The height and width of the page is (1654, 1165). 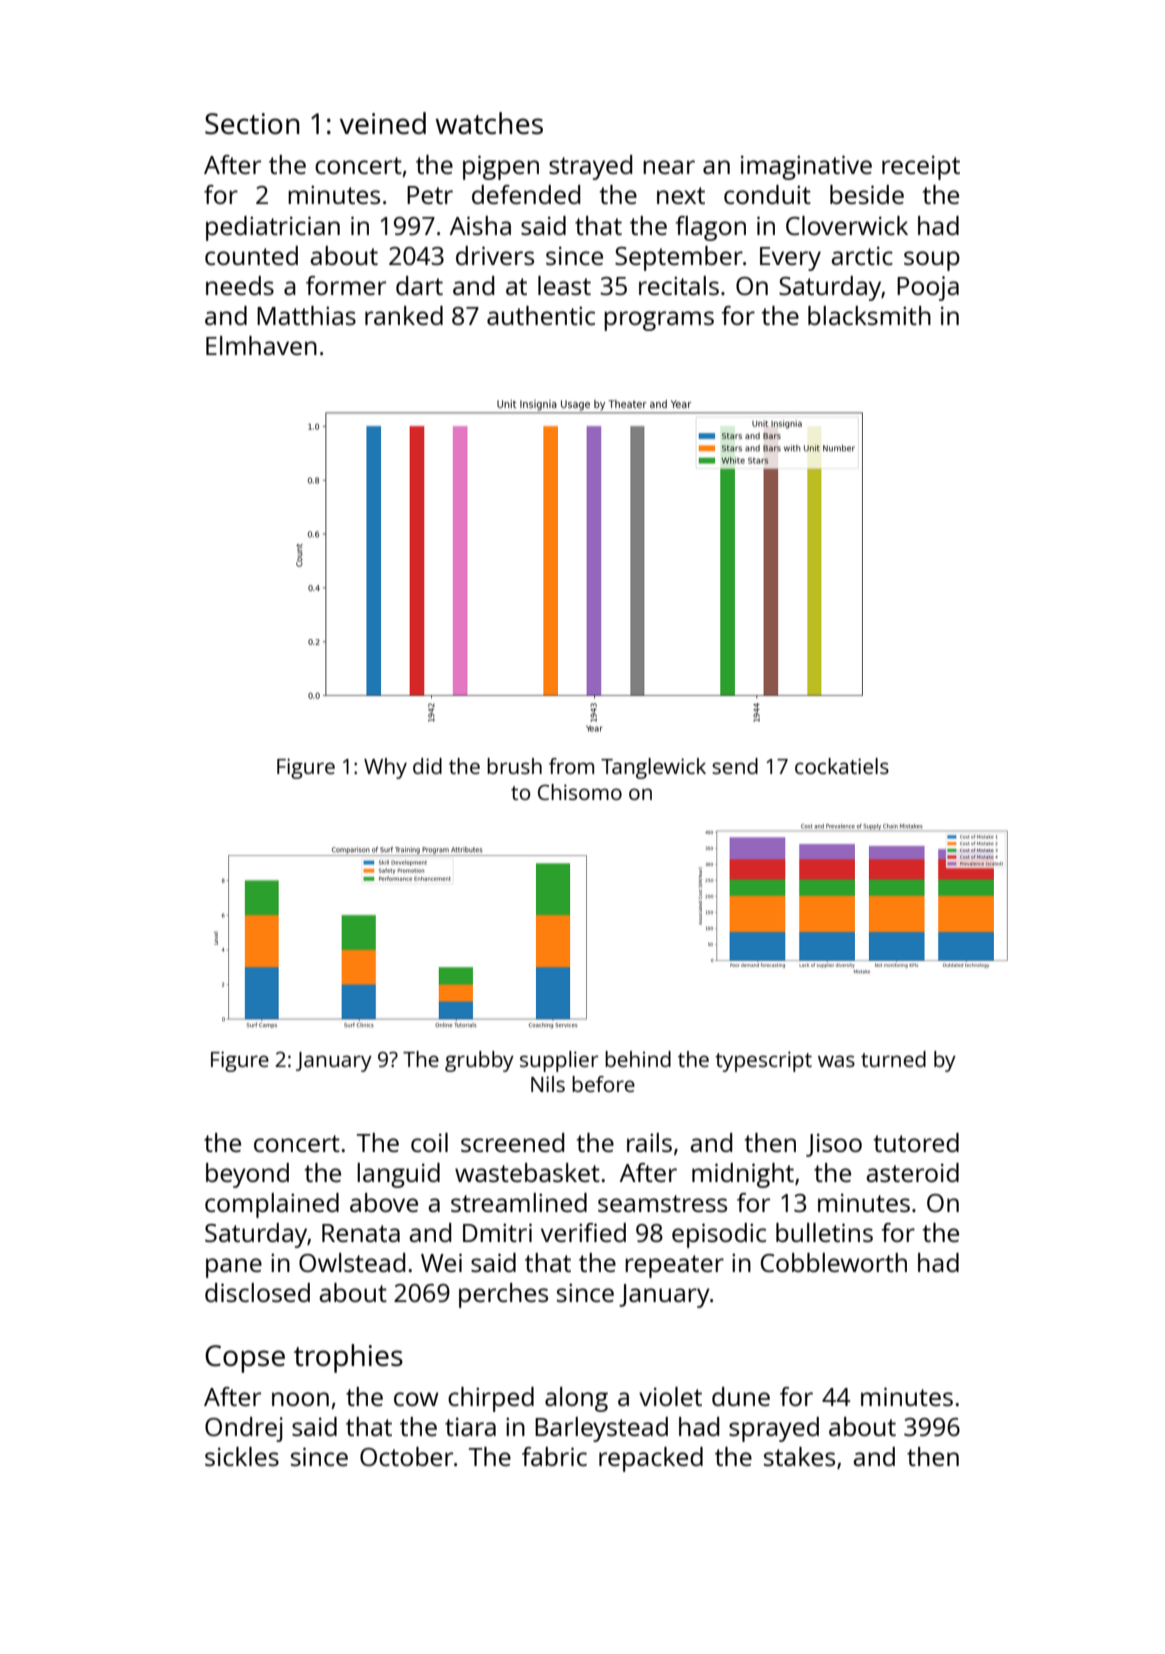 What do you see at coordinates (576, 1399) in the page?
I see `along` at bounding box center [576, 1399].
